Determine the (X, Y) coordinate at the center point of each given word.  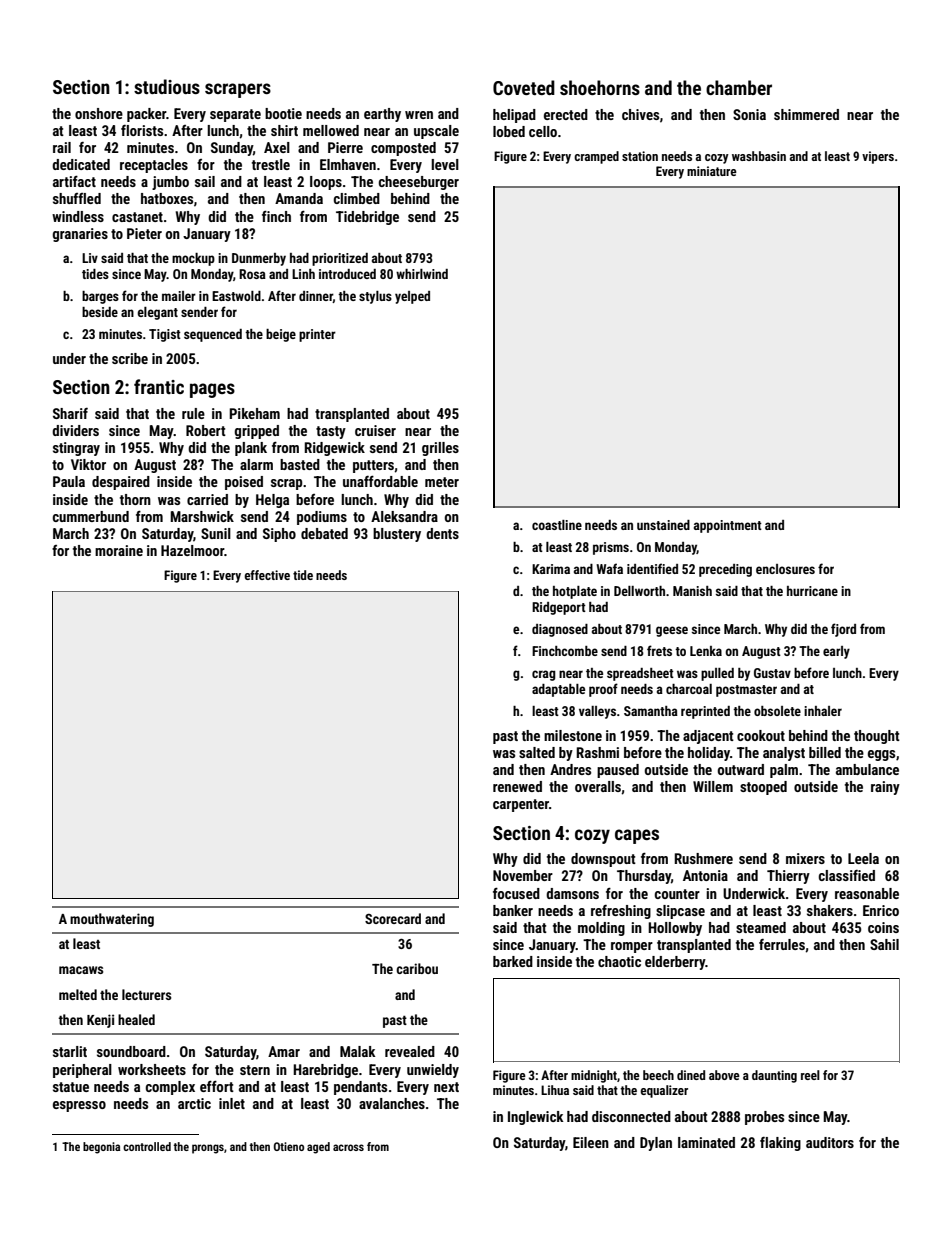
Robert (206, 430)
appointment (728, 526)
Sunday (232, 149)
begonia (101, 1148)
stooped (763, 788)
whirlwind (422, 274)
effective (267, 575)
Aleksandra (404, 516)
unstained (663, 525)
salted (537, 752)
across (348, 1147)
